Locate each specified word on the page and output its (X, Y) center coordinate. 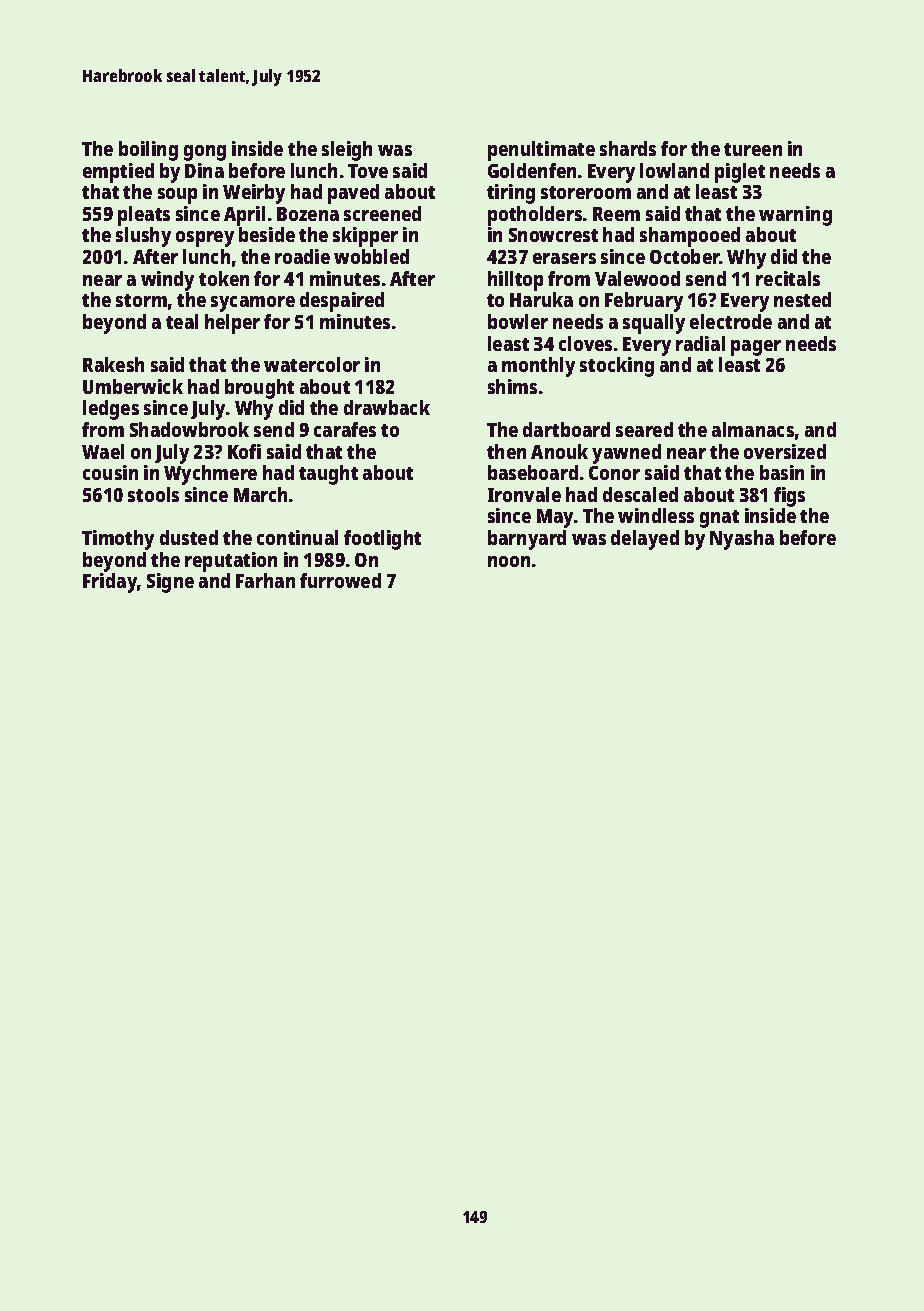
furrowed (340, 580)
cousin (110, 472)
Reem (616, 214)
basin (782, 472)
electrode (731, 321)
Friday (110, 583)
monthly (538, 367)
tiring (511, 194)
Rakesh (113, 364)
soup (177, 196)
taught (328, 475)
